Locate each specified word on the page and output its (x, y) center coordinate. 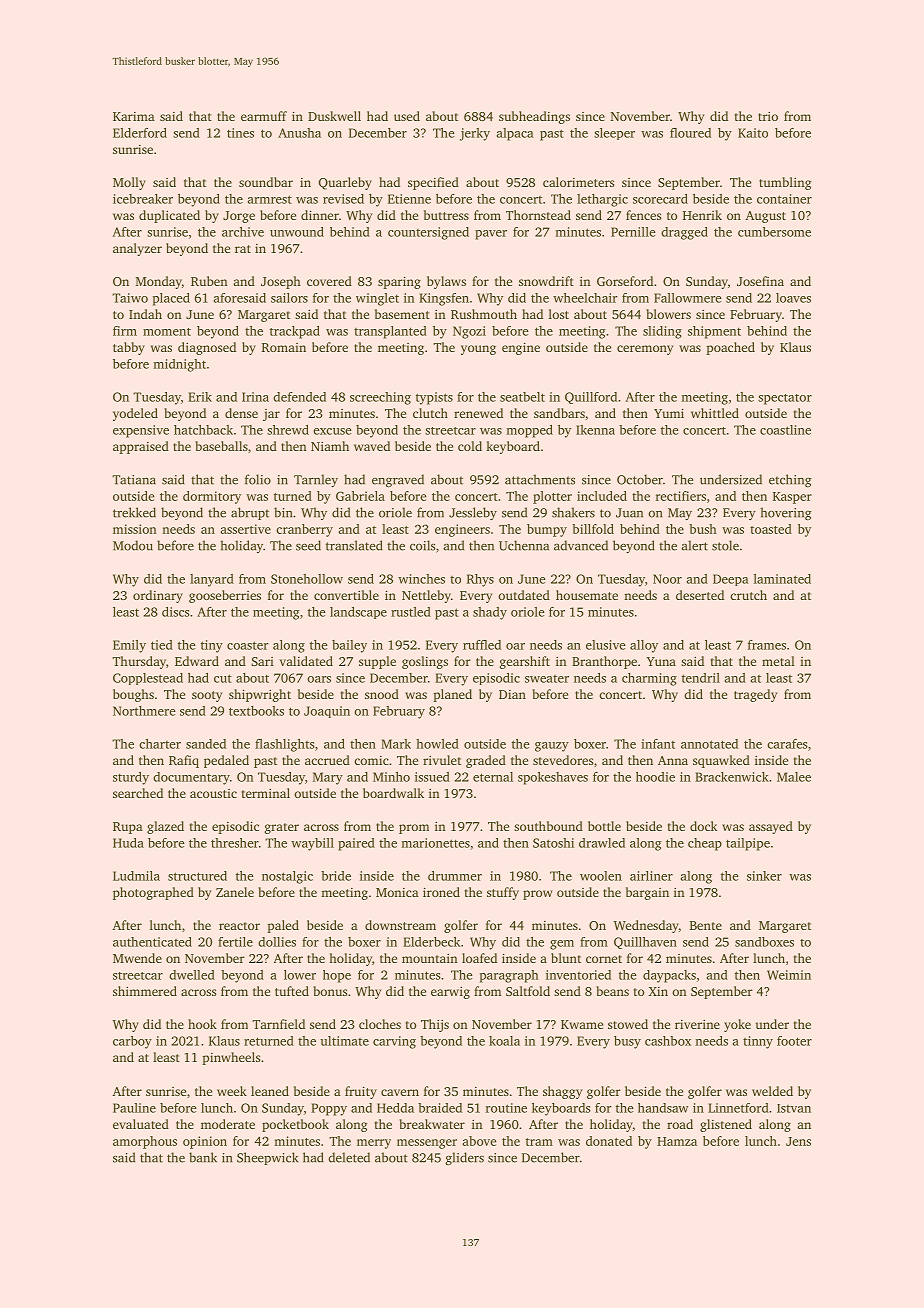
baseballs (221, 446)
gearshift (525, 662)
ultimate (344, 1041)
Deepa (730, 580)
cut (223, 678)
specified (433, 183)
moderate (228, 1124)
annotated (709, 744)
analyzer (137, 249)
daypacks (669, 976)
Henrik (702, 215)
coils (422, 545)
